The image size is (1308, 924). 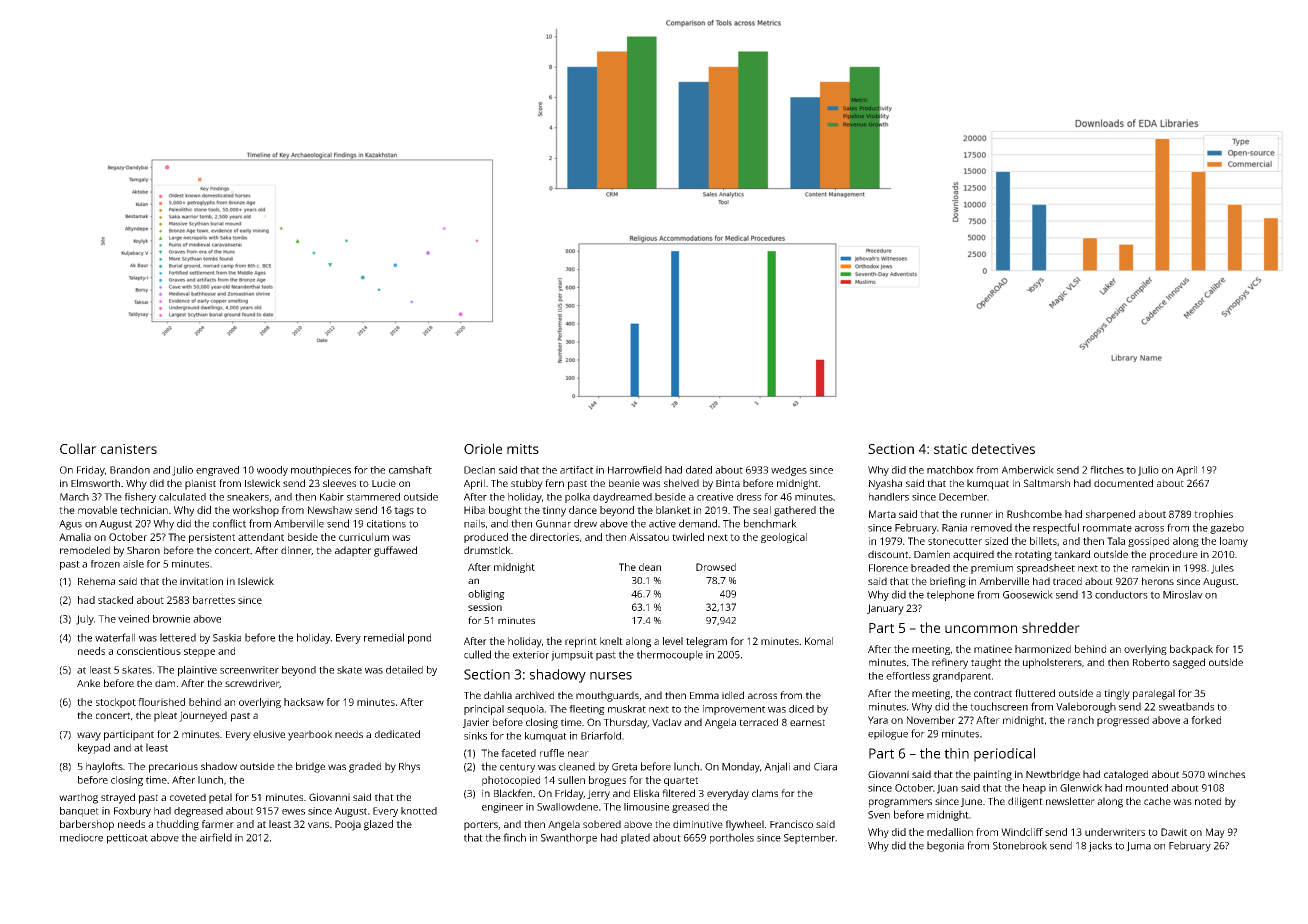 What do you see at coordinates (673, 641) in the screenshot?
I see `level` at bounding box center [673, 641].
